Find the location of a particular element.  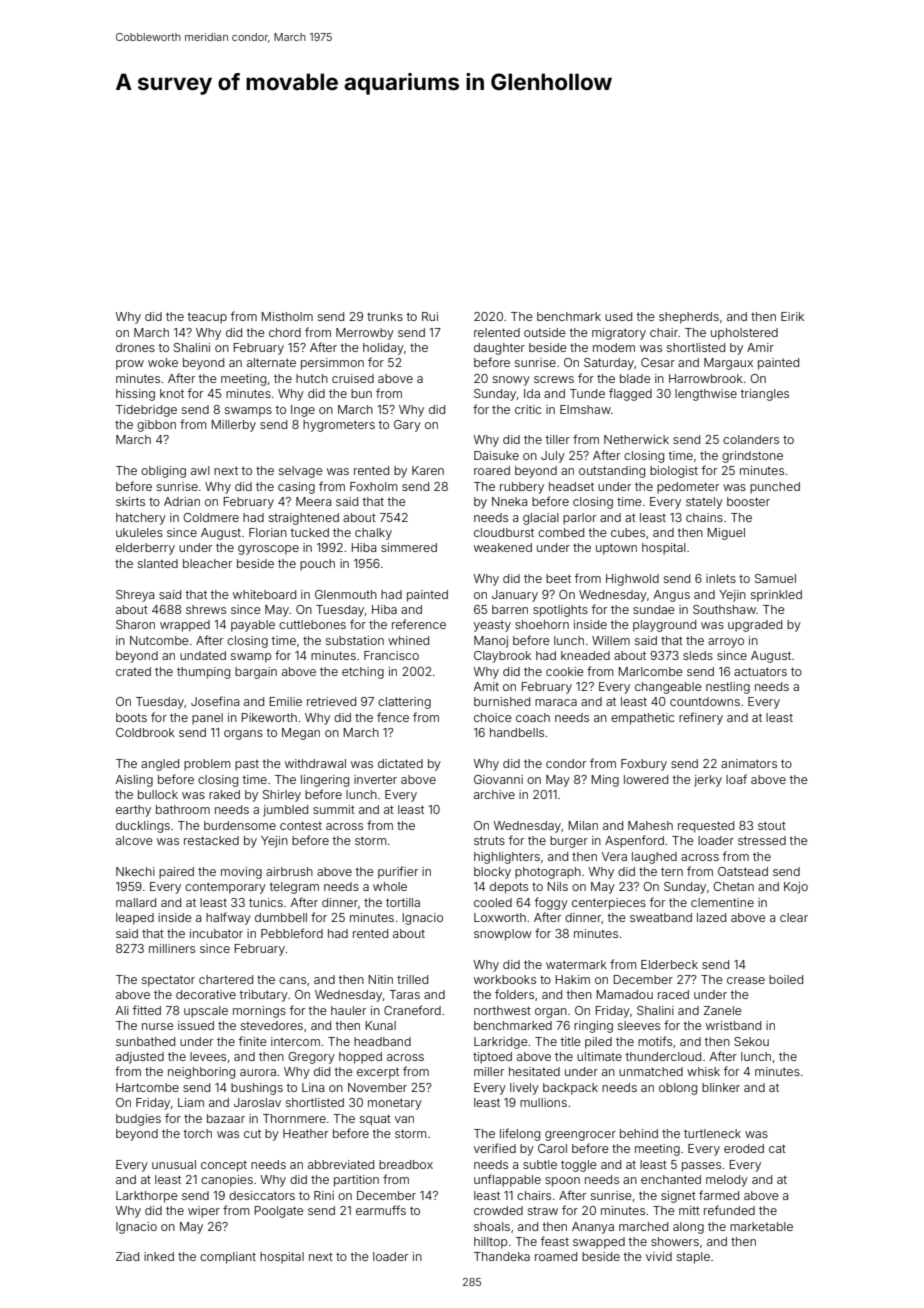

withdrawal is located at coordinates (315, 763).
